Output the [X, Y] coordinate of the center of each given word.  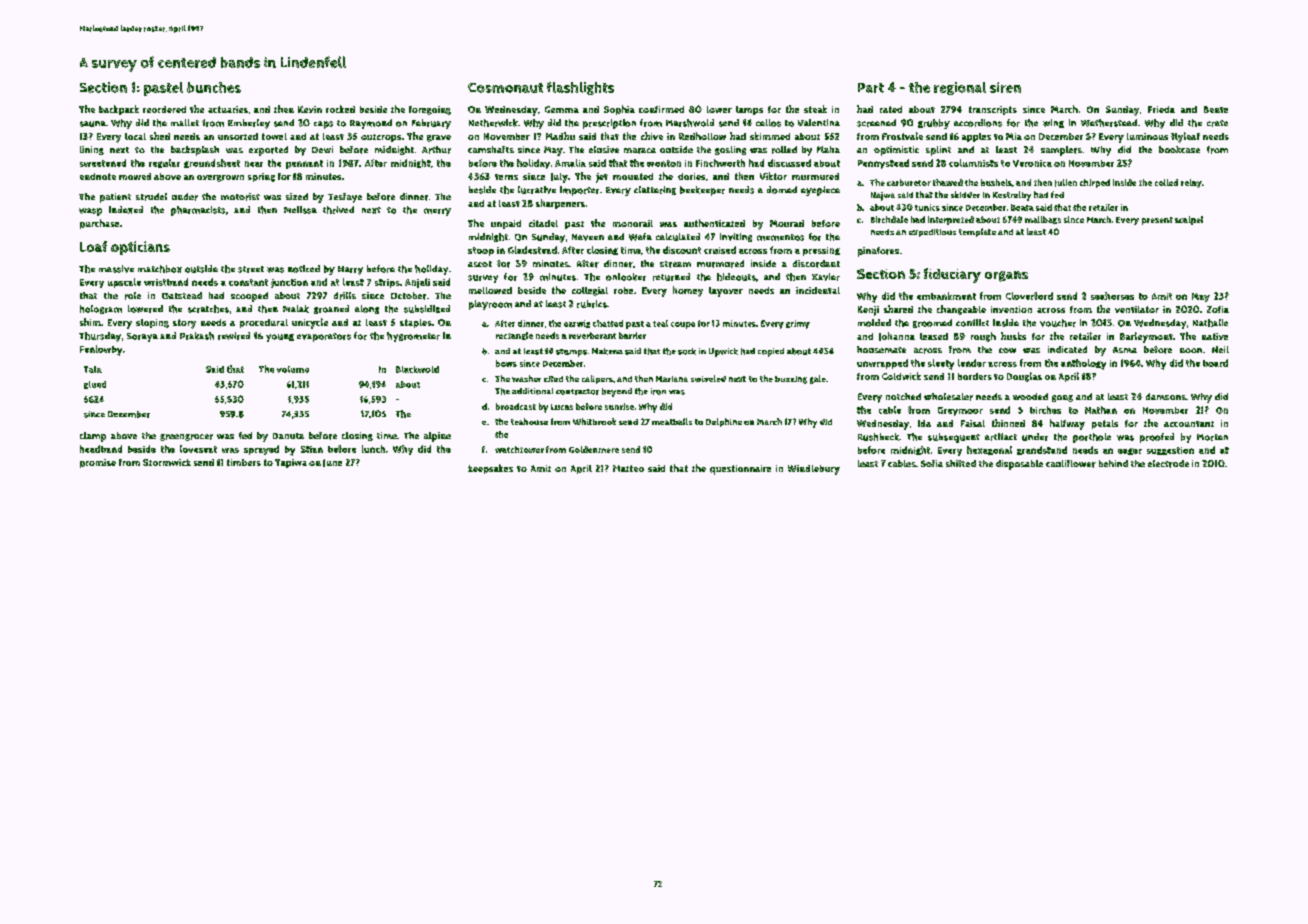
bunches [214, 87]
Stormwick [167, 462]
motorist [240, 197]
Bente [1216, 109]
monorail [633, 223]
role [133, 296]
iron [658, 391]
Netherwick [493, 123]
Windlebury [814, 470]
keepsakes [490, 469]
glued [95, 385]
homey [688, 291]
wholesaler [948, 397]
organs [1006, 276]
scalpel [1189, 220]
